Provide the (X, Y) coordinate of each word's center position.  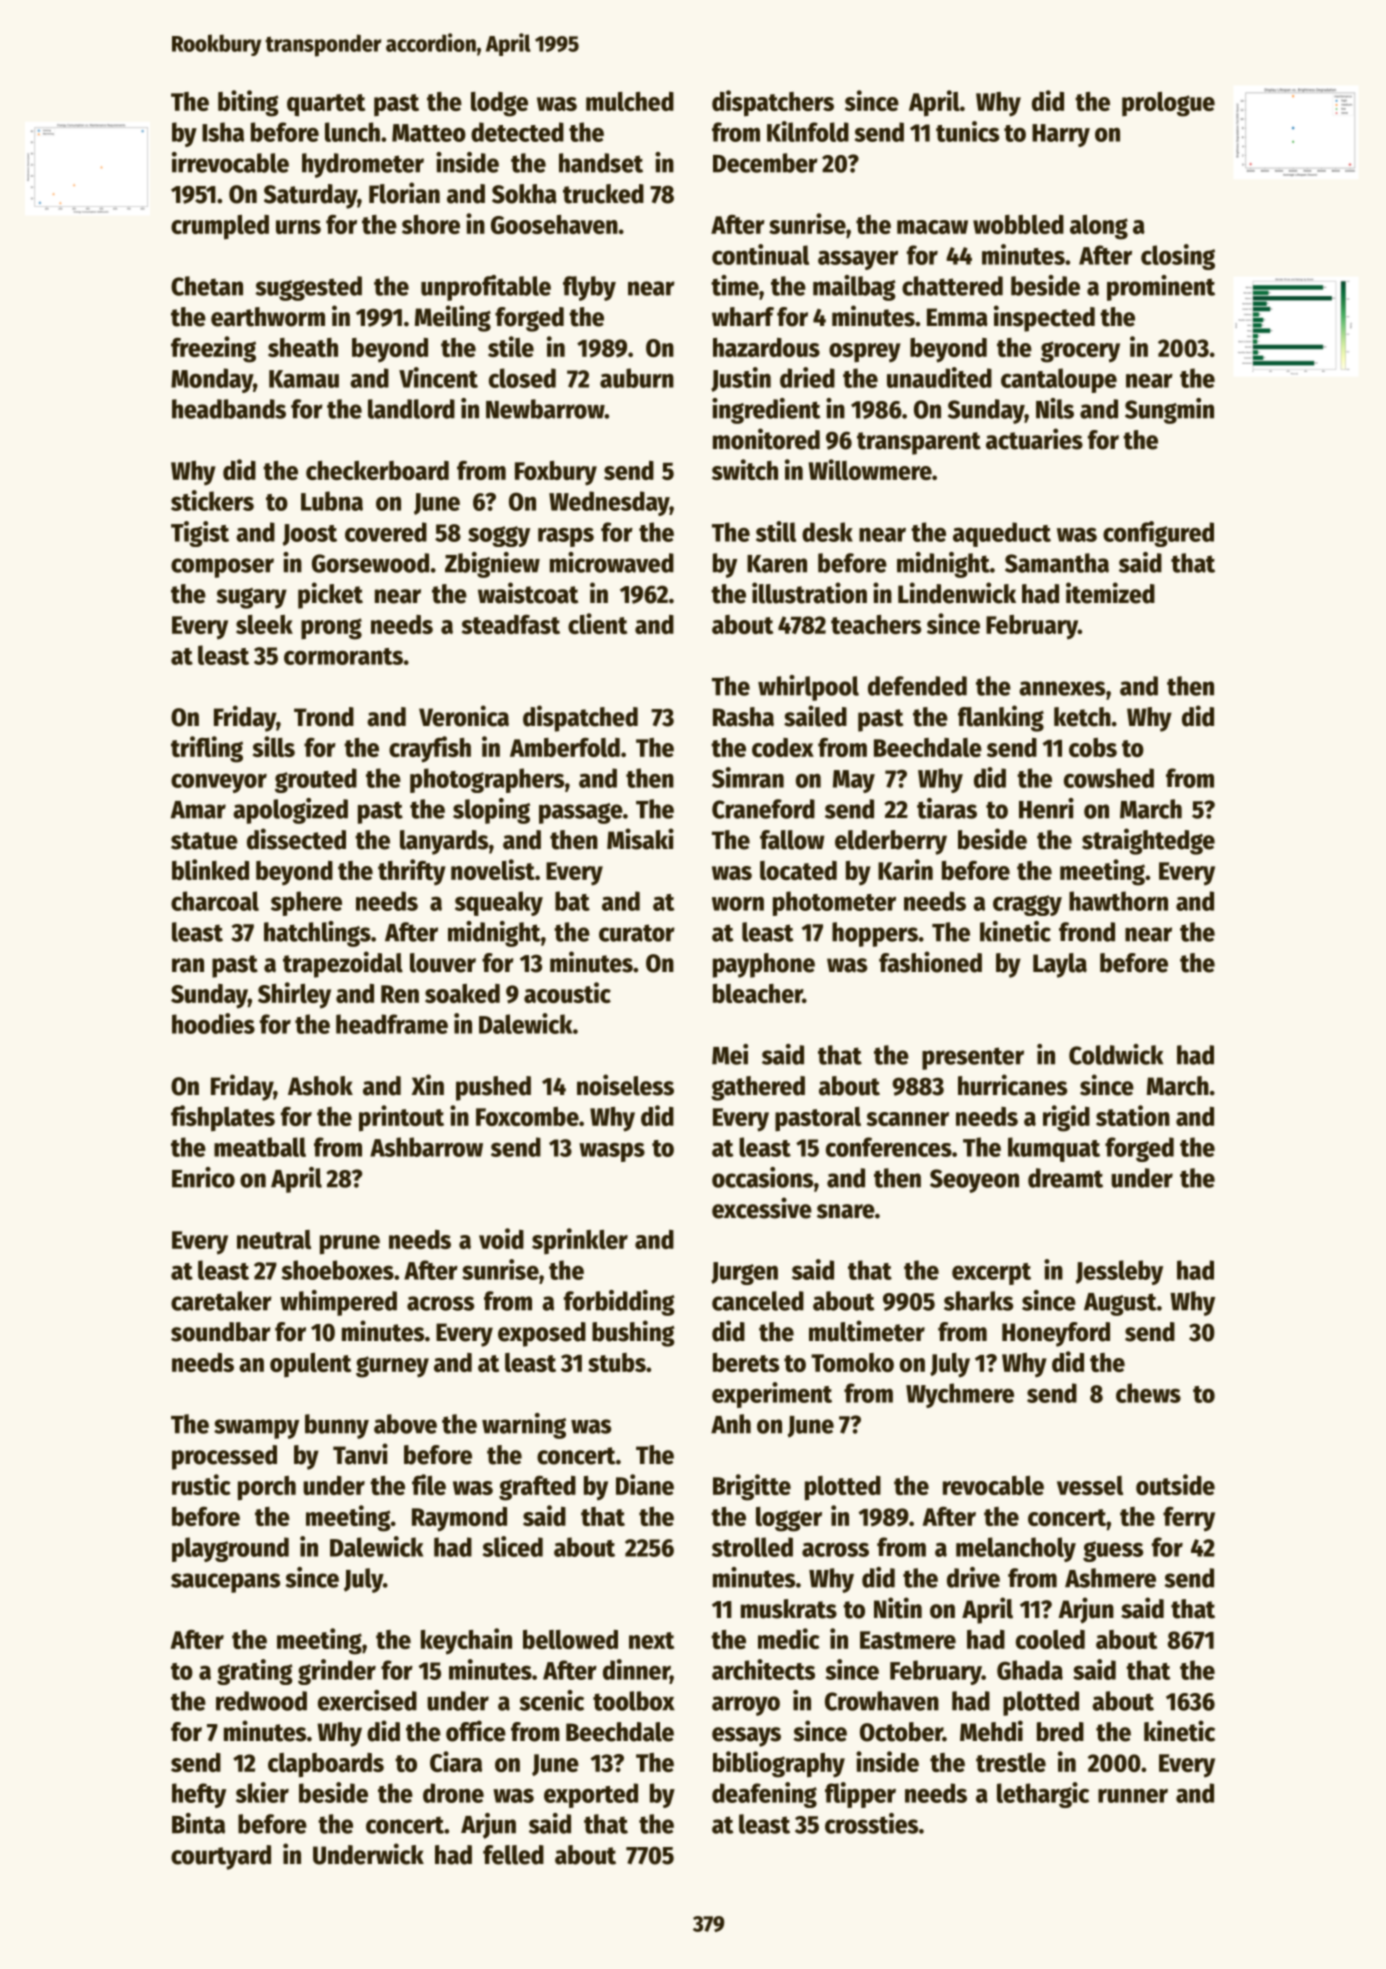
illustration (809, 593)
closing (1178, 257)
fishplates (223, 1118)
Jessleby (1119, 1272)
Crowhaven (882, 1701)
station (1133, 1115)
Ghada (1030, 1670)
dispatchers (773, 103)
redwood (261, 1701)
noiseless (625, 1085)
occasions (762, 1177)
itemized (1110, 593)
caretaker (221, 1301)
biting (248, 103)
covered (386, 532)
